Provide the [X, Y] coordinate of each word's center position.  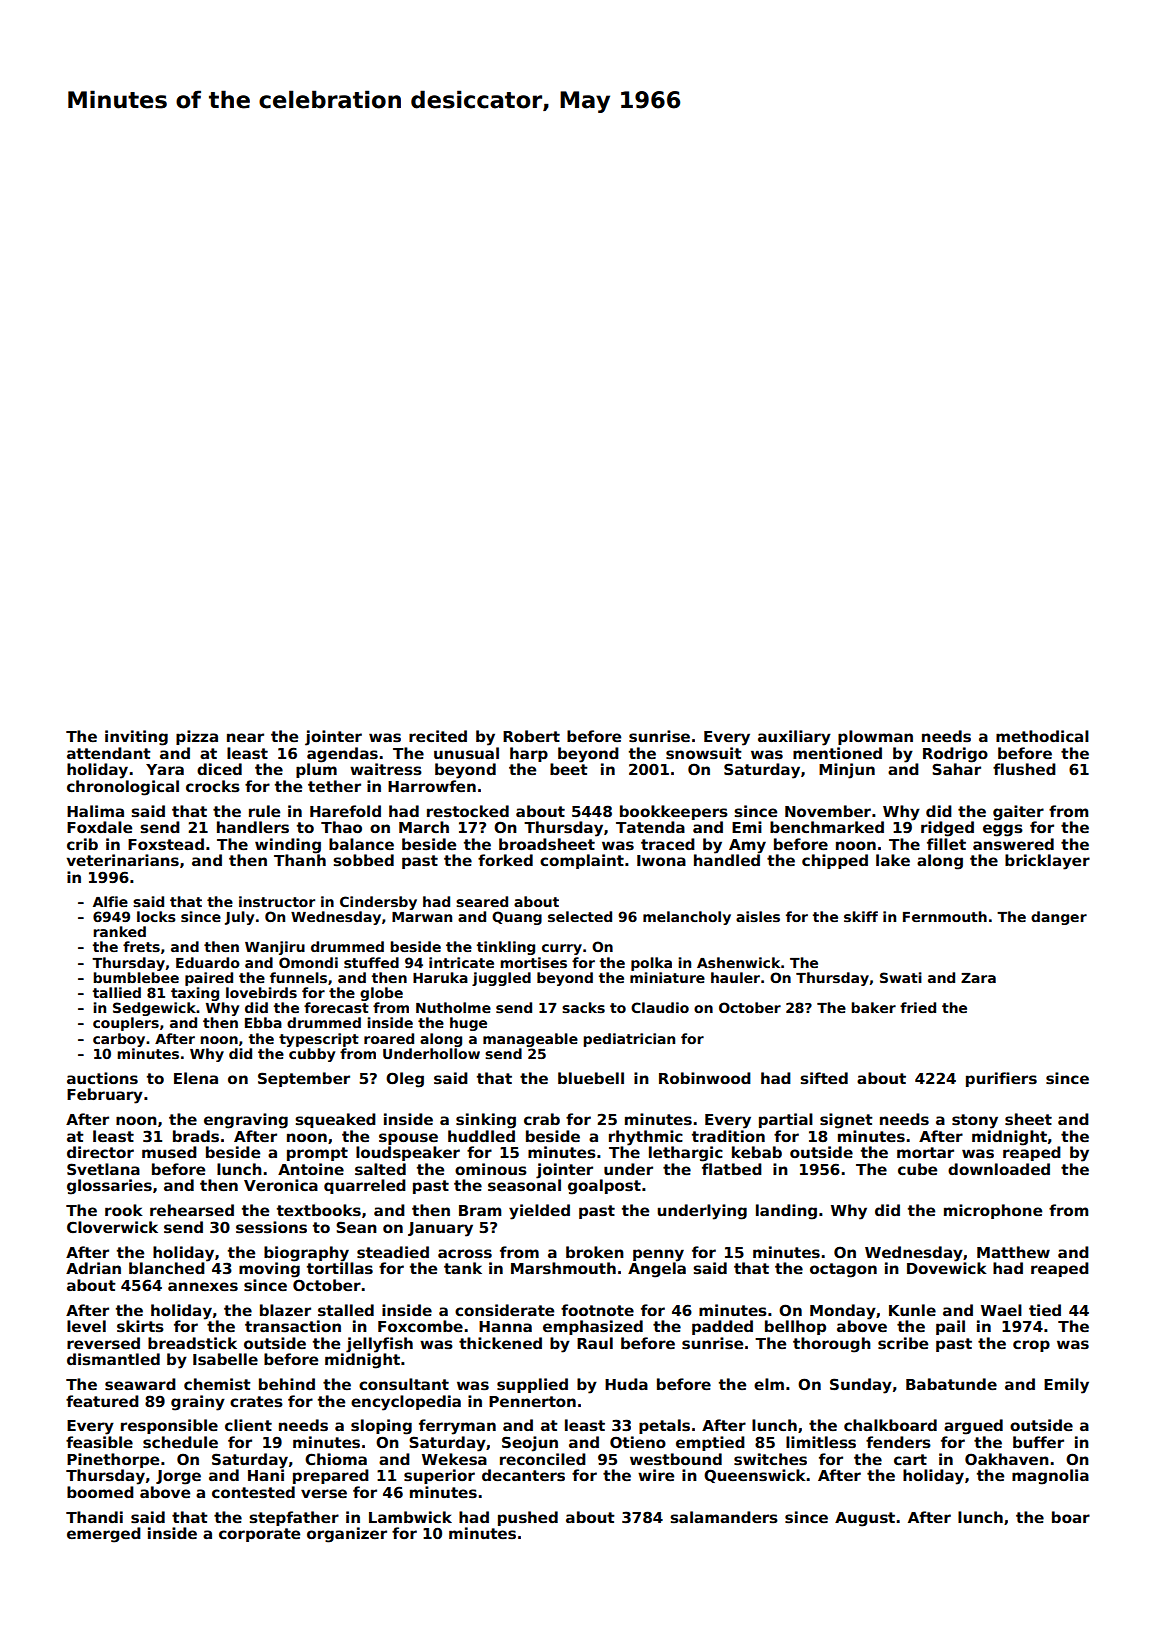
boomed [100, 1492]
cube [917, 1169]
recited [438, 736]
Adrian [93, 1268]
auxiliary [794, 738]
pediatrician [629, 1040]
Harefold [345, 811]
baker [873, 1007]
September [304, 1079]
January [440, 1229]
